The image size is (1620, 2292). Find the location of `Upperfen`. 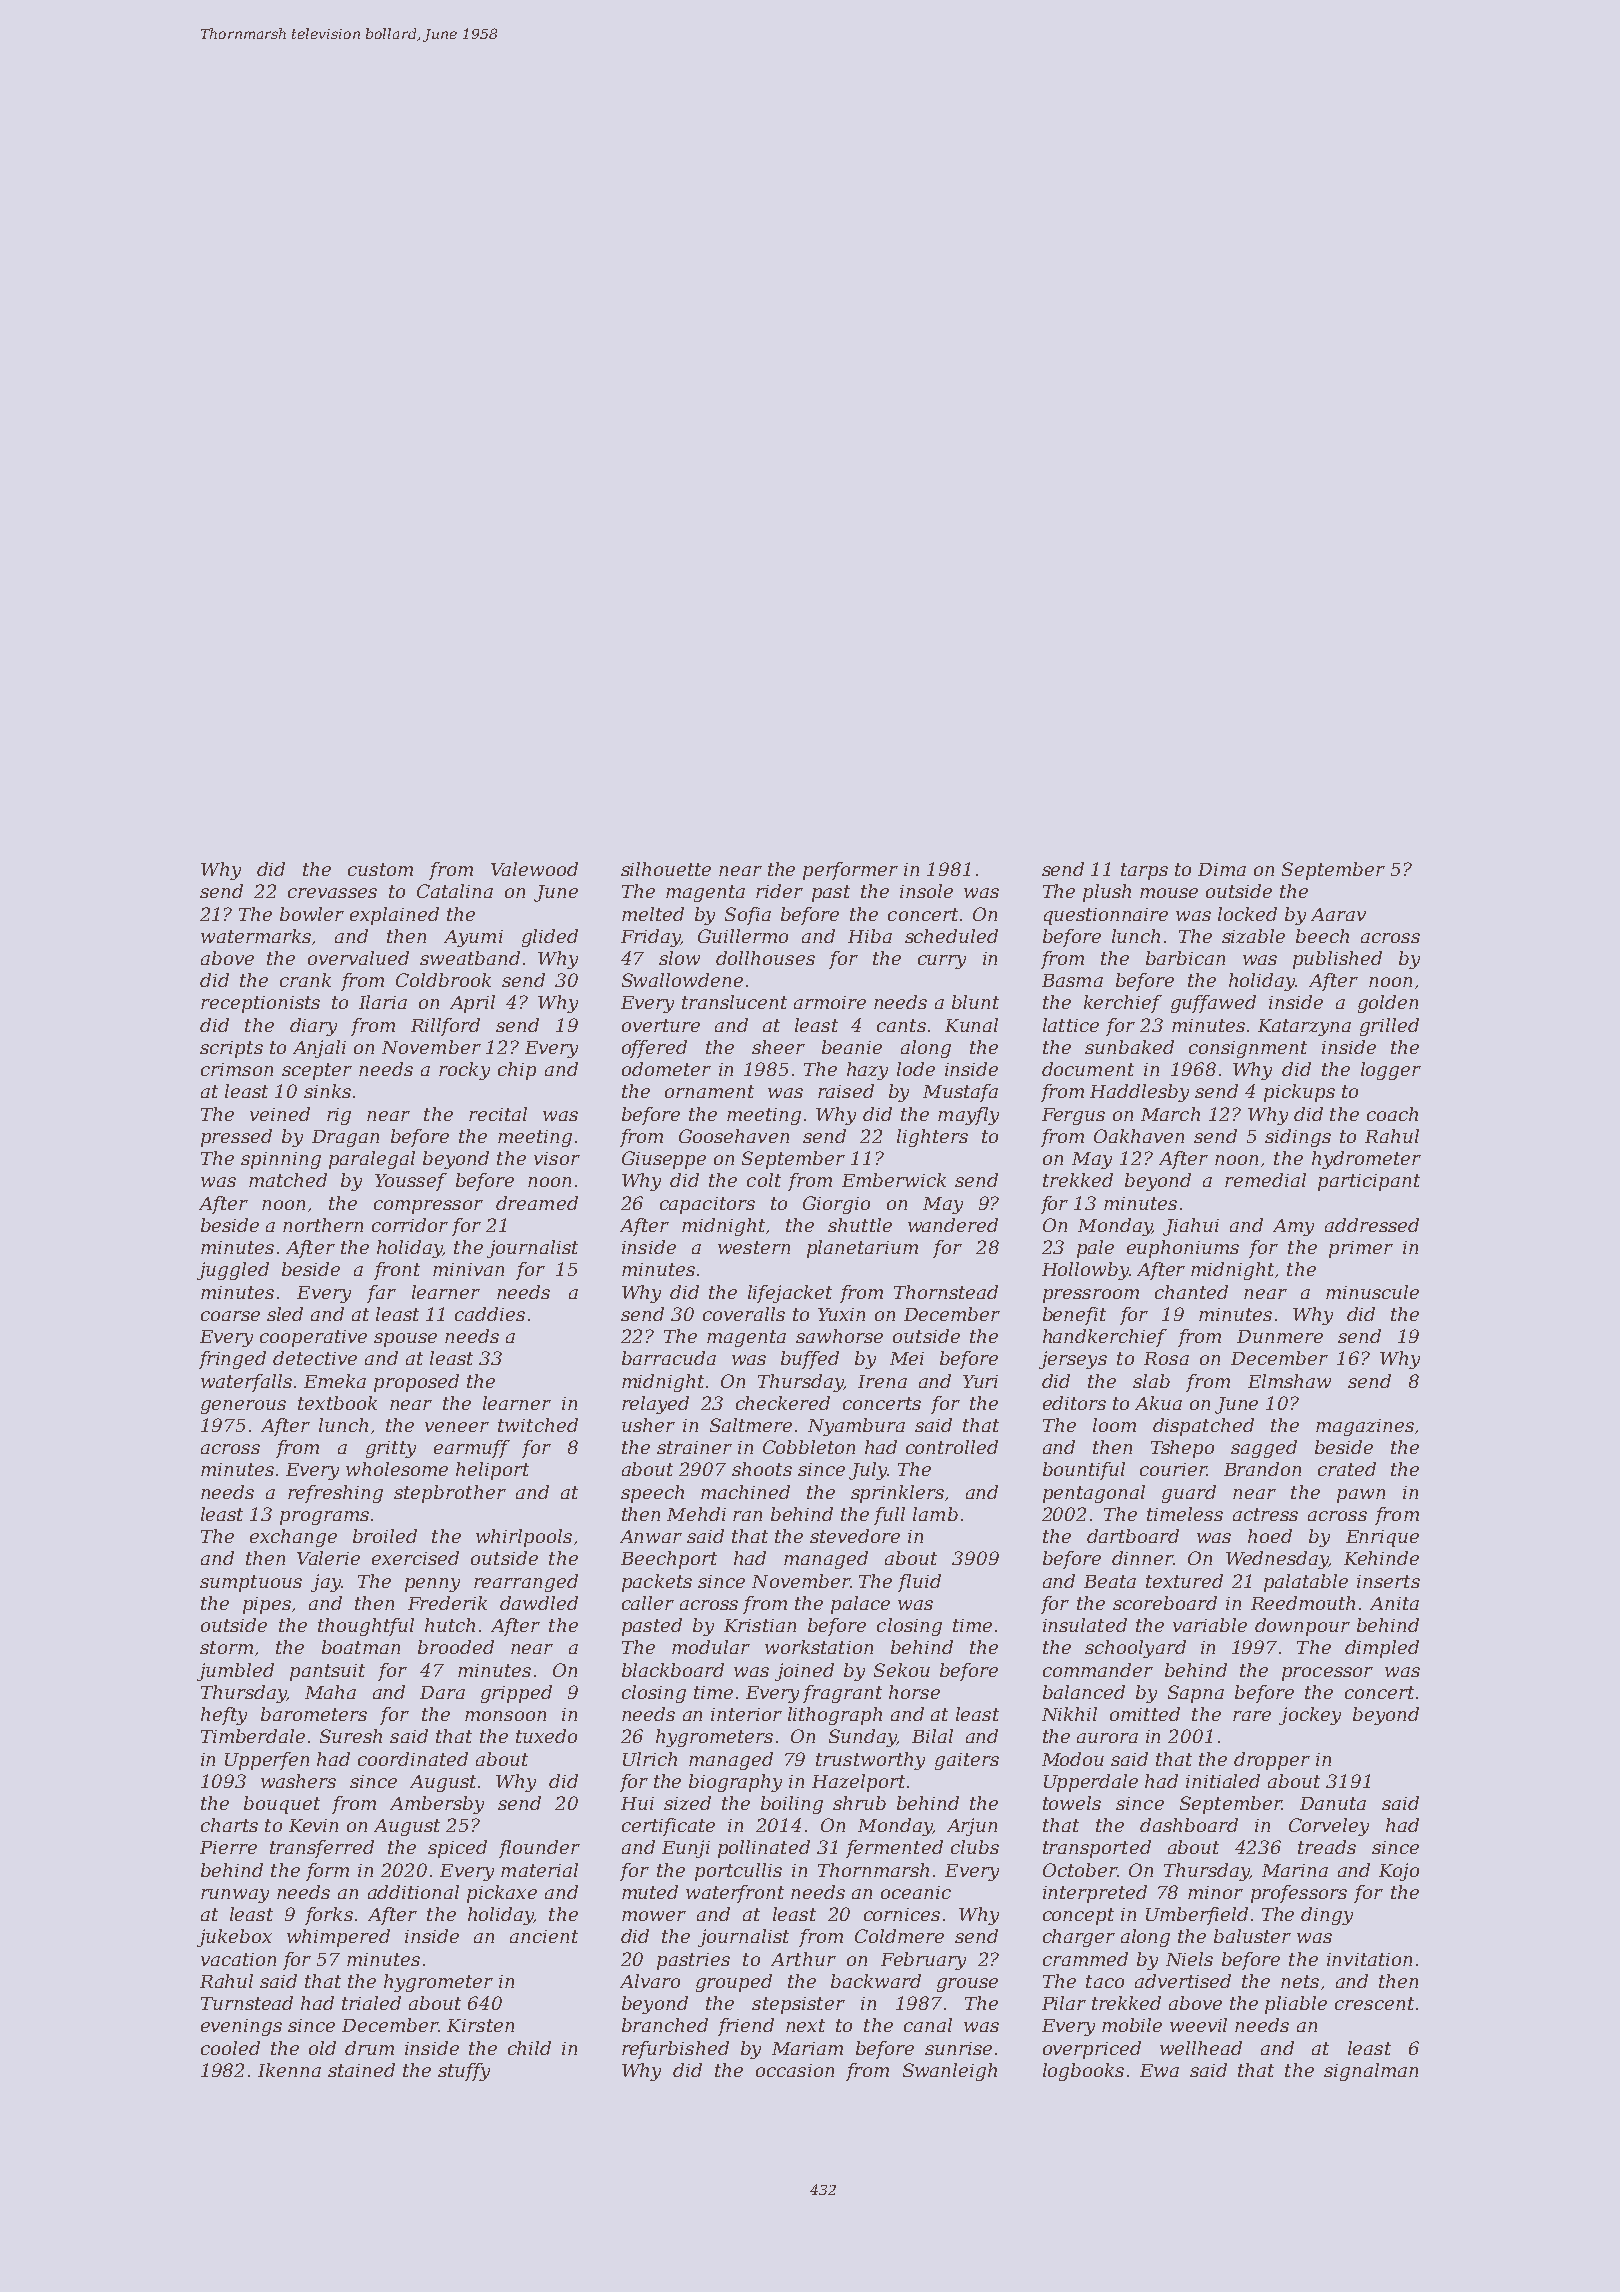

Upperfen is located at coordinates (267, 1761).
